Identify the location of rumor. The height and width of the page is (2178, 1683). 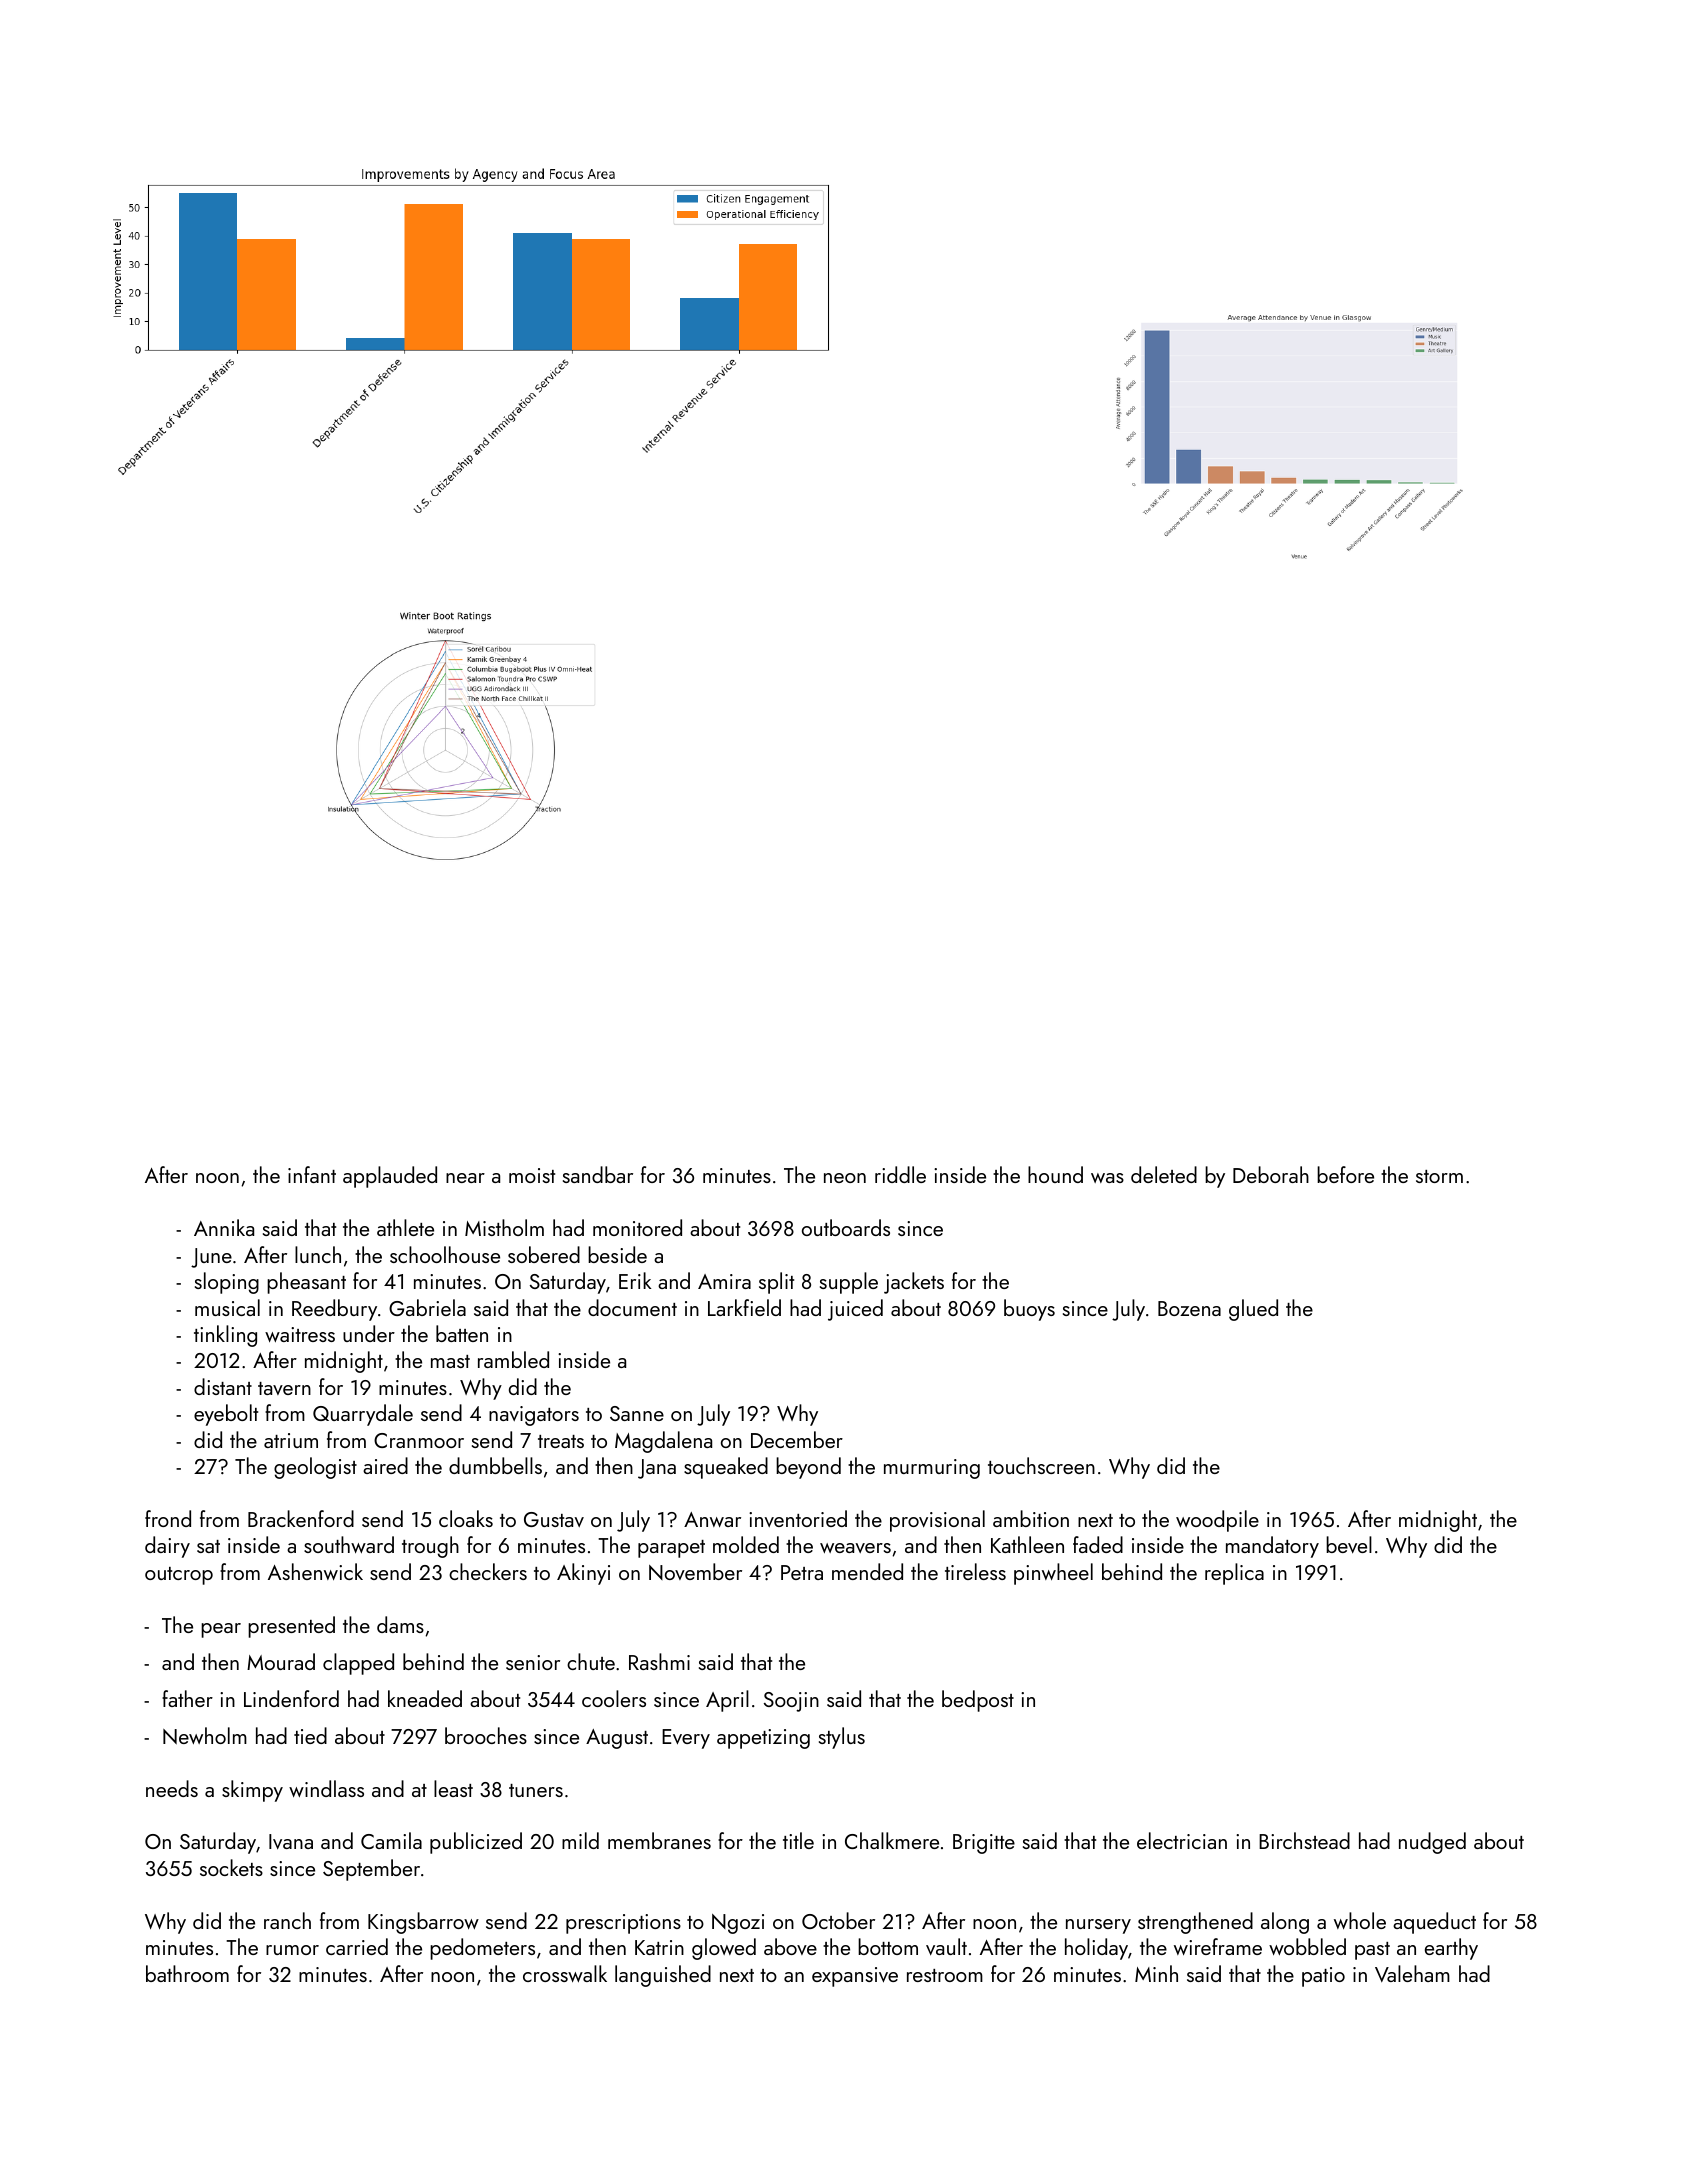
(292, 1950).
